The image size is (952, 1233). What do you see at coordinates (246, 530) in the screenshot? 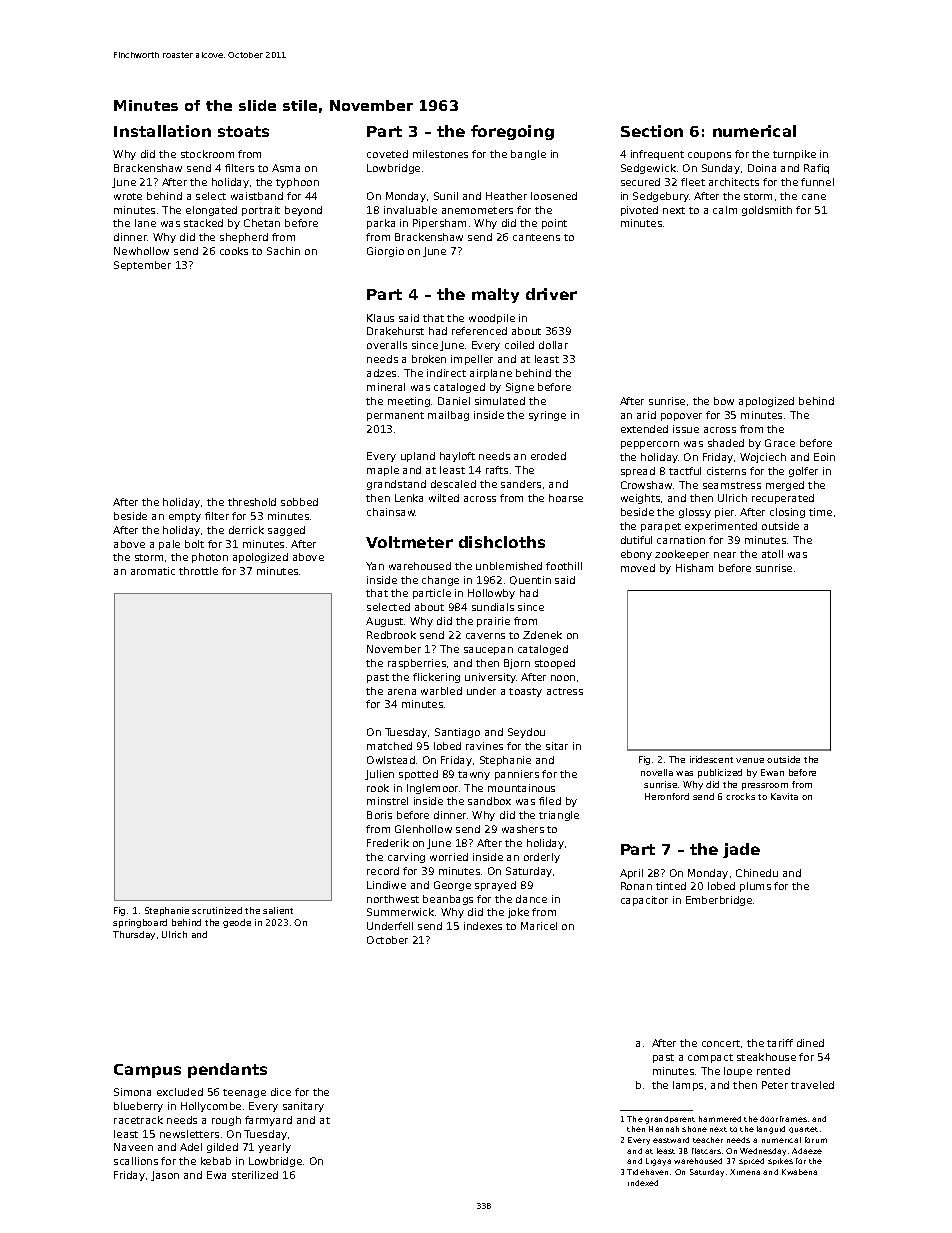
I see `derrick` at bounding box center [246, 530].
